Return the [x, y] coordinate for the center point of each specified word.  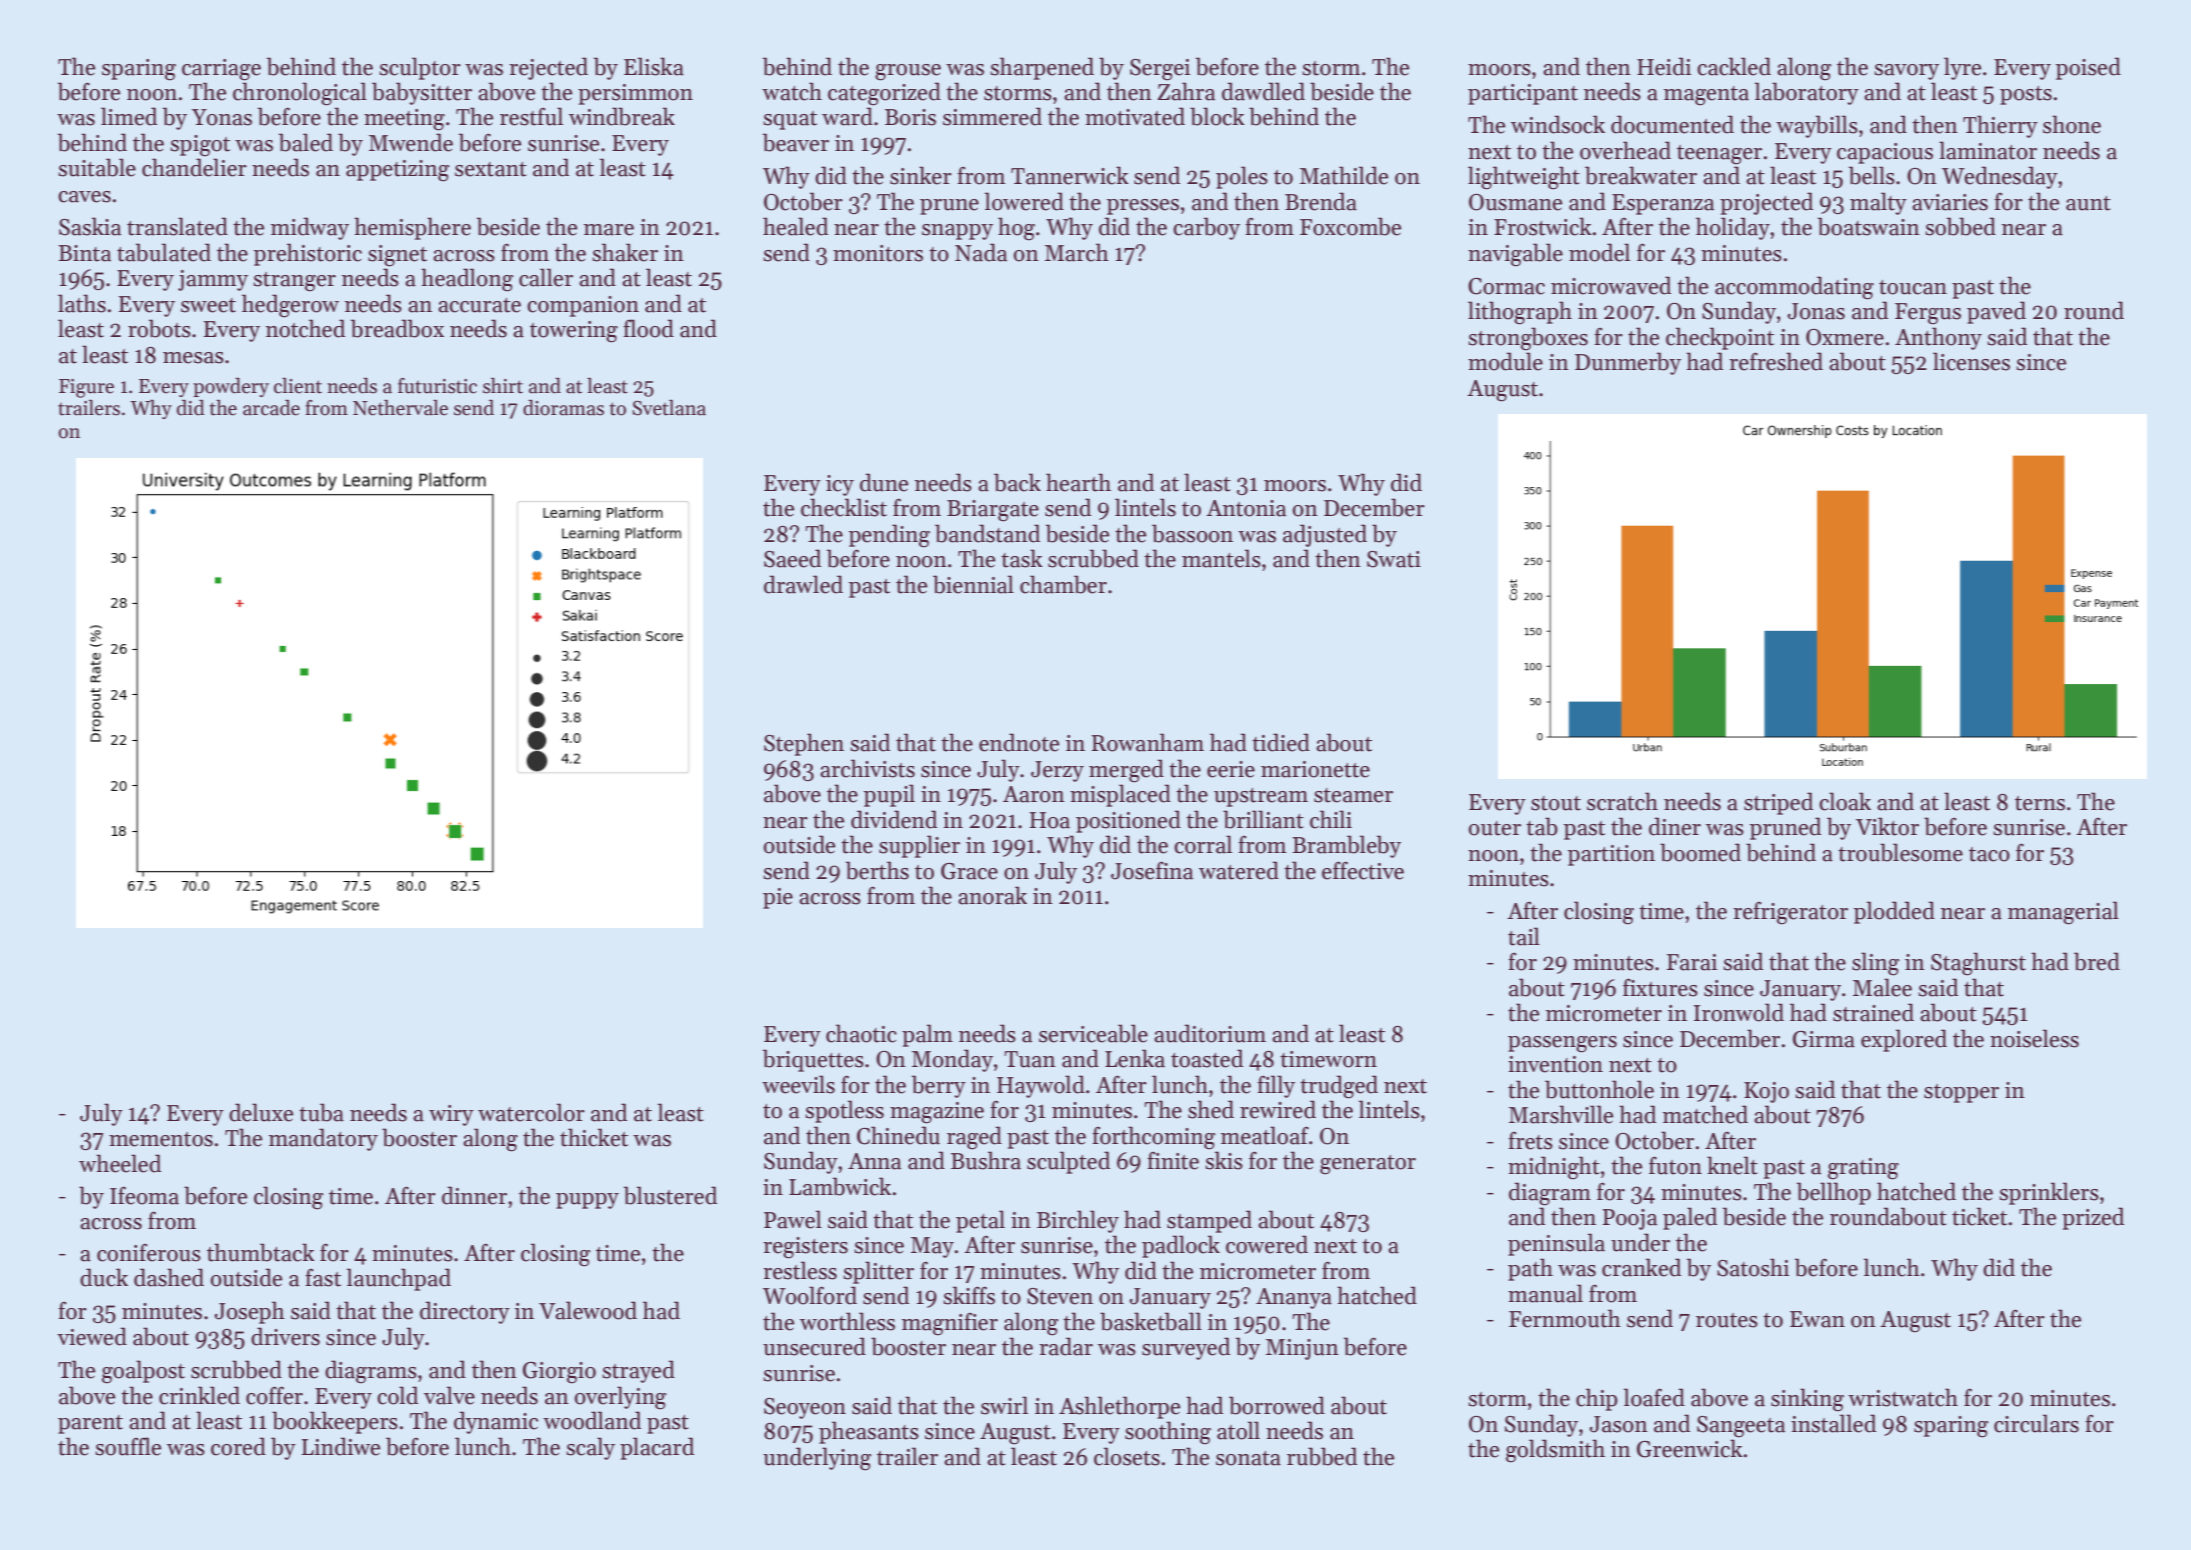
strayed [638, 1371]
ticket [1979, 1216]
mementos [161, 1139]
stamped [1209, 1221]
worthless [847, 1321]
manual [1545, 1293]
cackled [1734, 66]
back [1017, 482]
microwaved [1611, 285]
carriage [221, 70]
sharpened [1042, 68]
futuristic [437, 386]
